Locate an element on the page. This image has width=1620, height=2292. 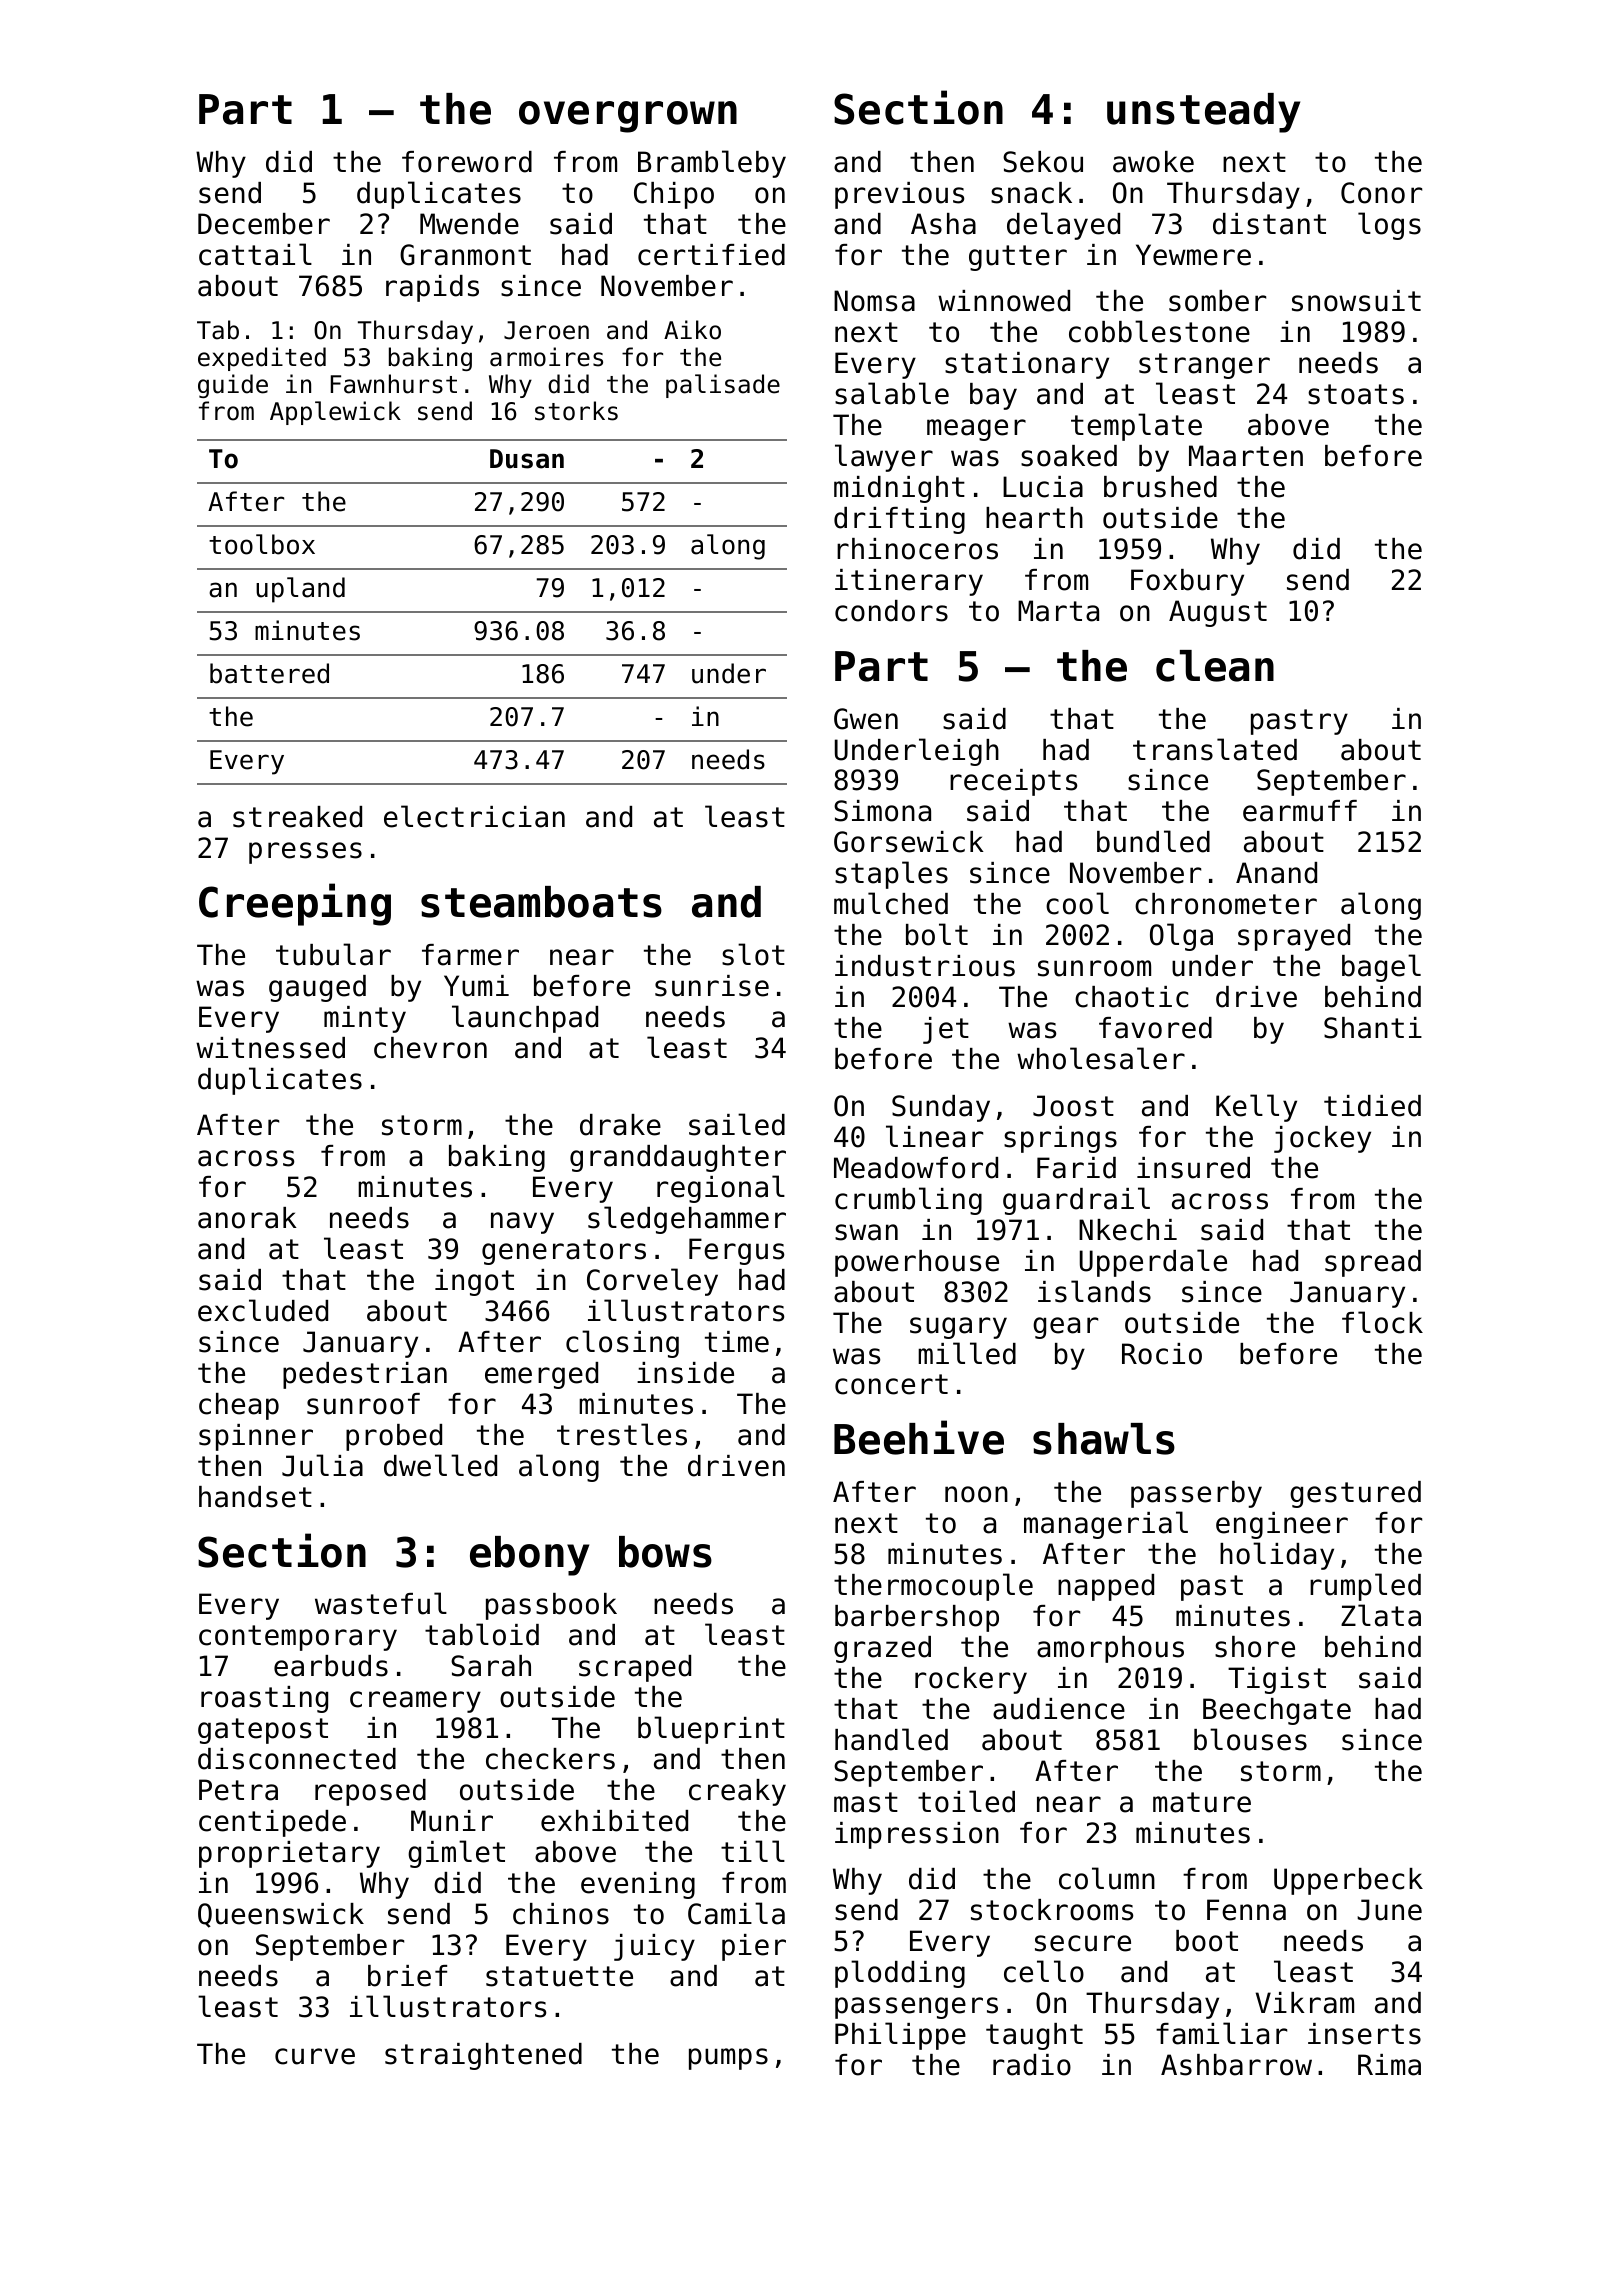
anorak is located at coordinates (247, 1218).
